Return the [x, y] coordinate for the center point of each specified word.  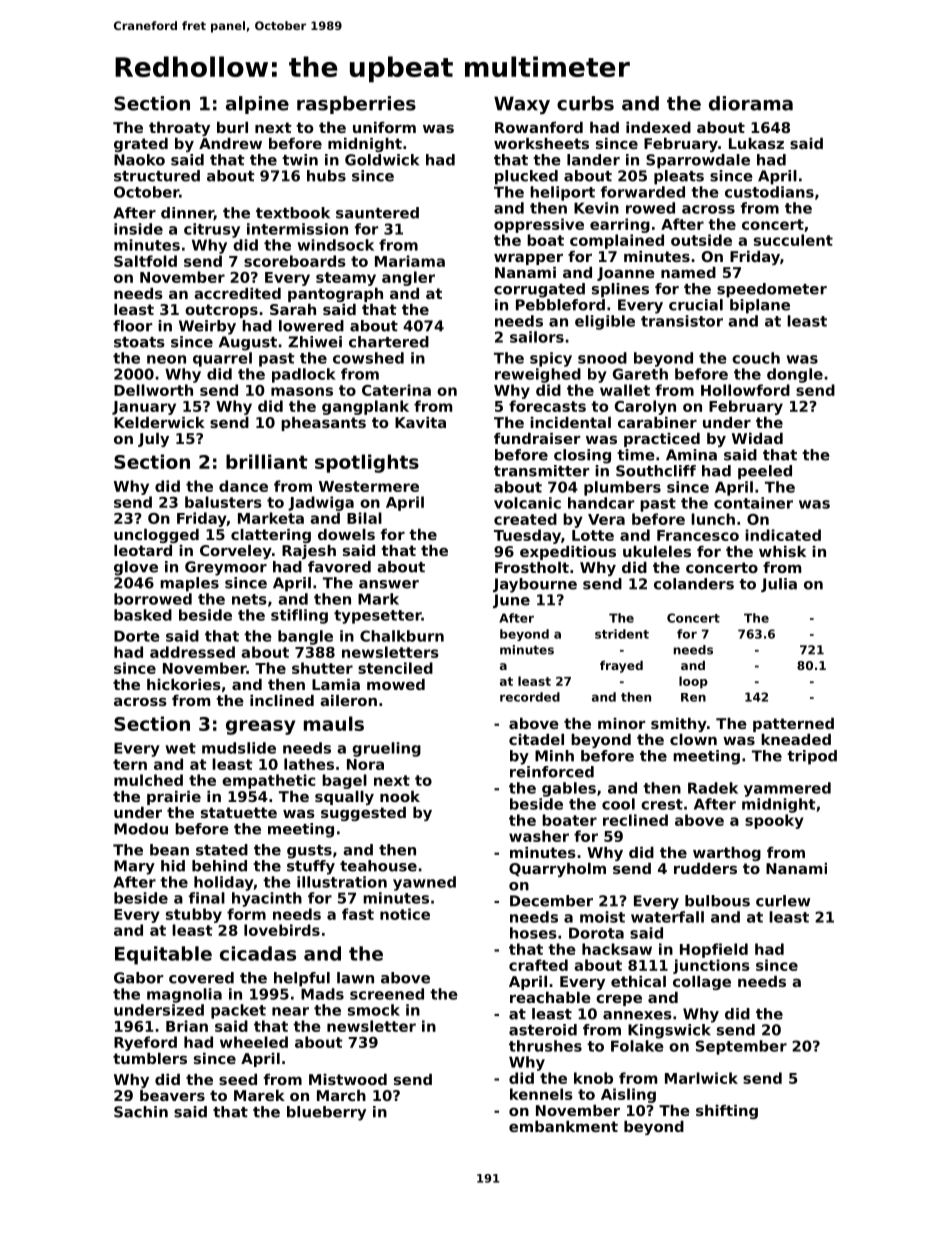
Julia [779, 585]
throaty [179, 129]
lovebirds [282, 930]
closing [582, 456]
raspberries [356, 105]
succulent [793, 240]
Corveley [236, 552]
